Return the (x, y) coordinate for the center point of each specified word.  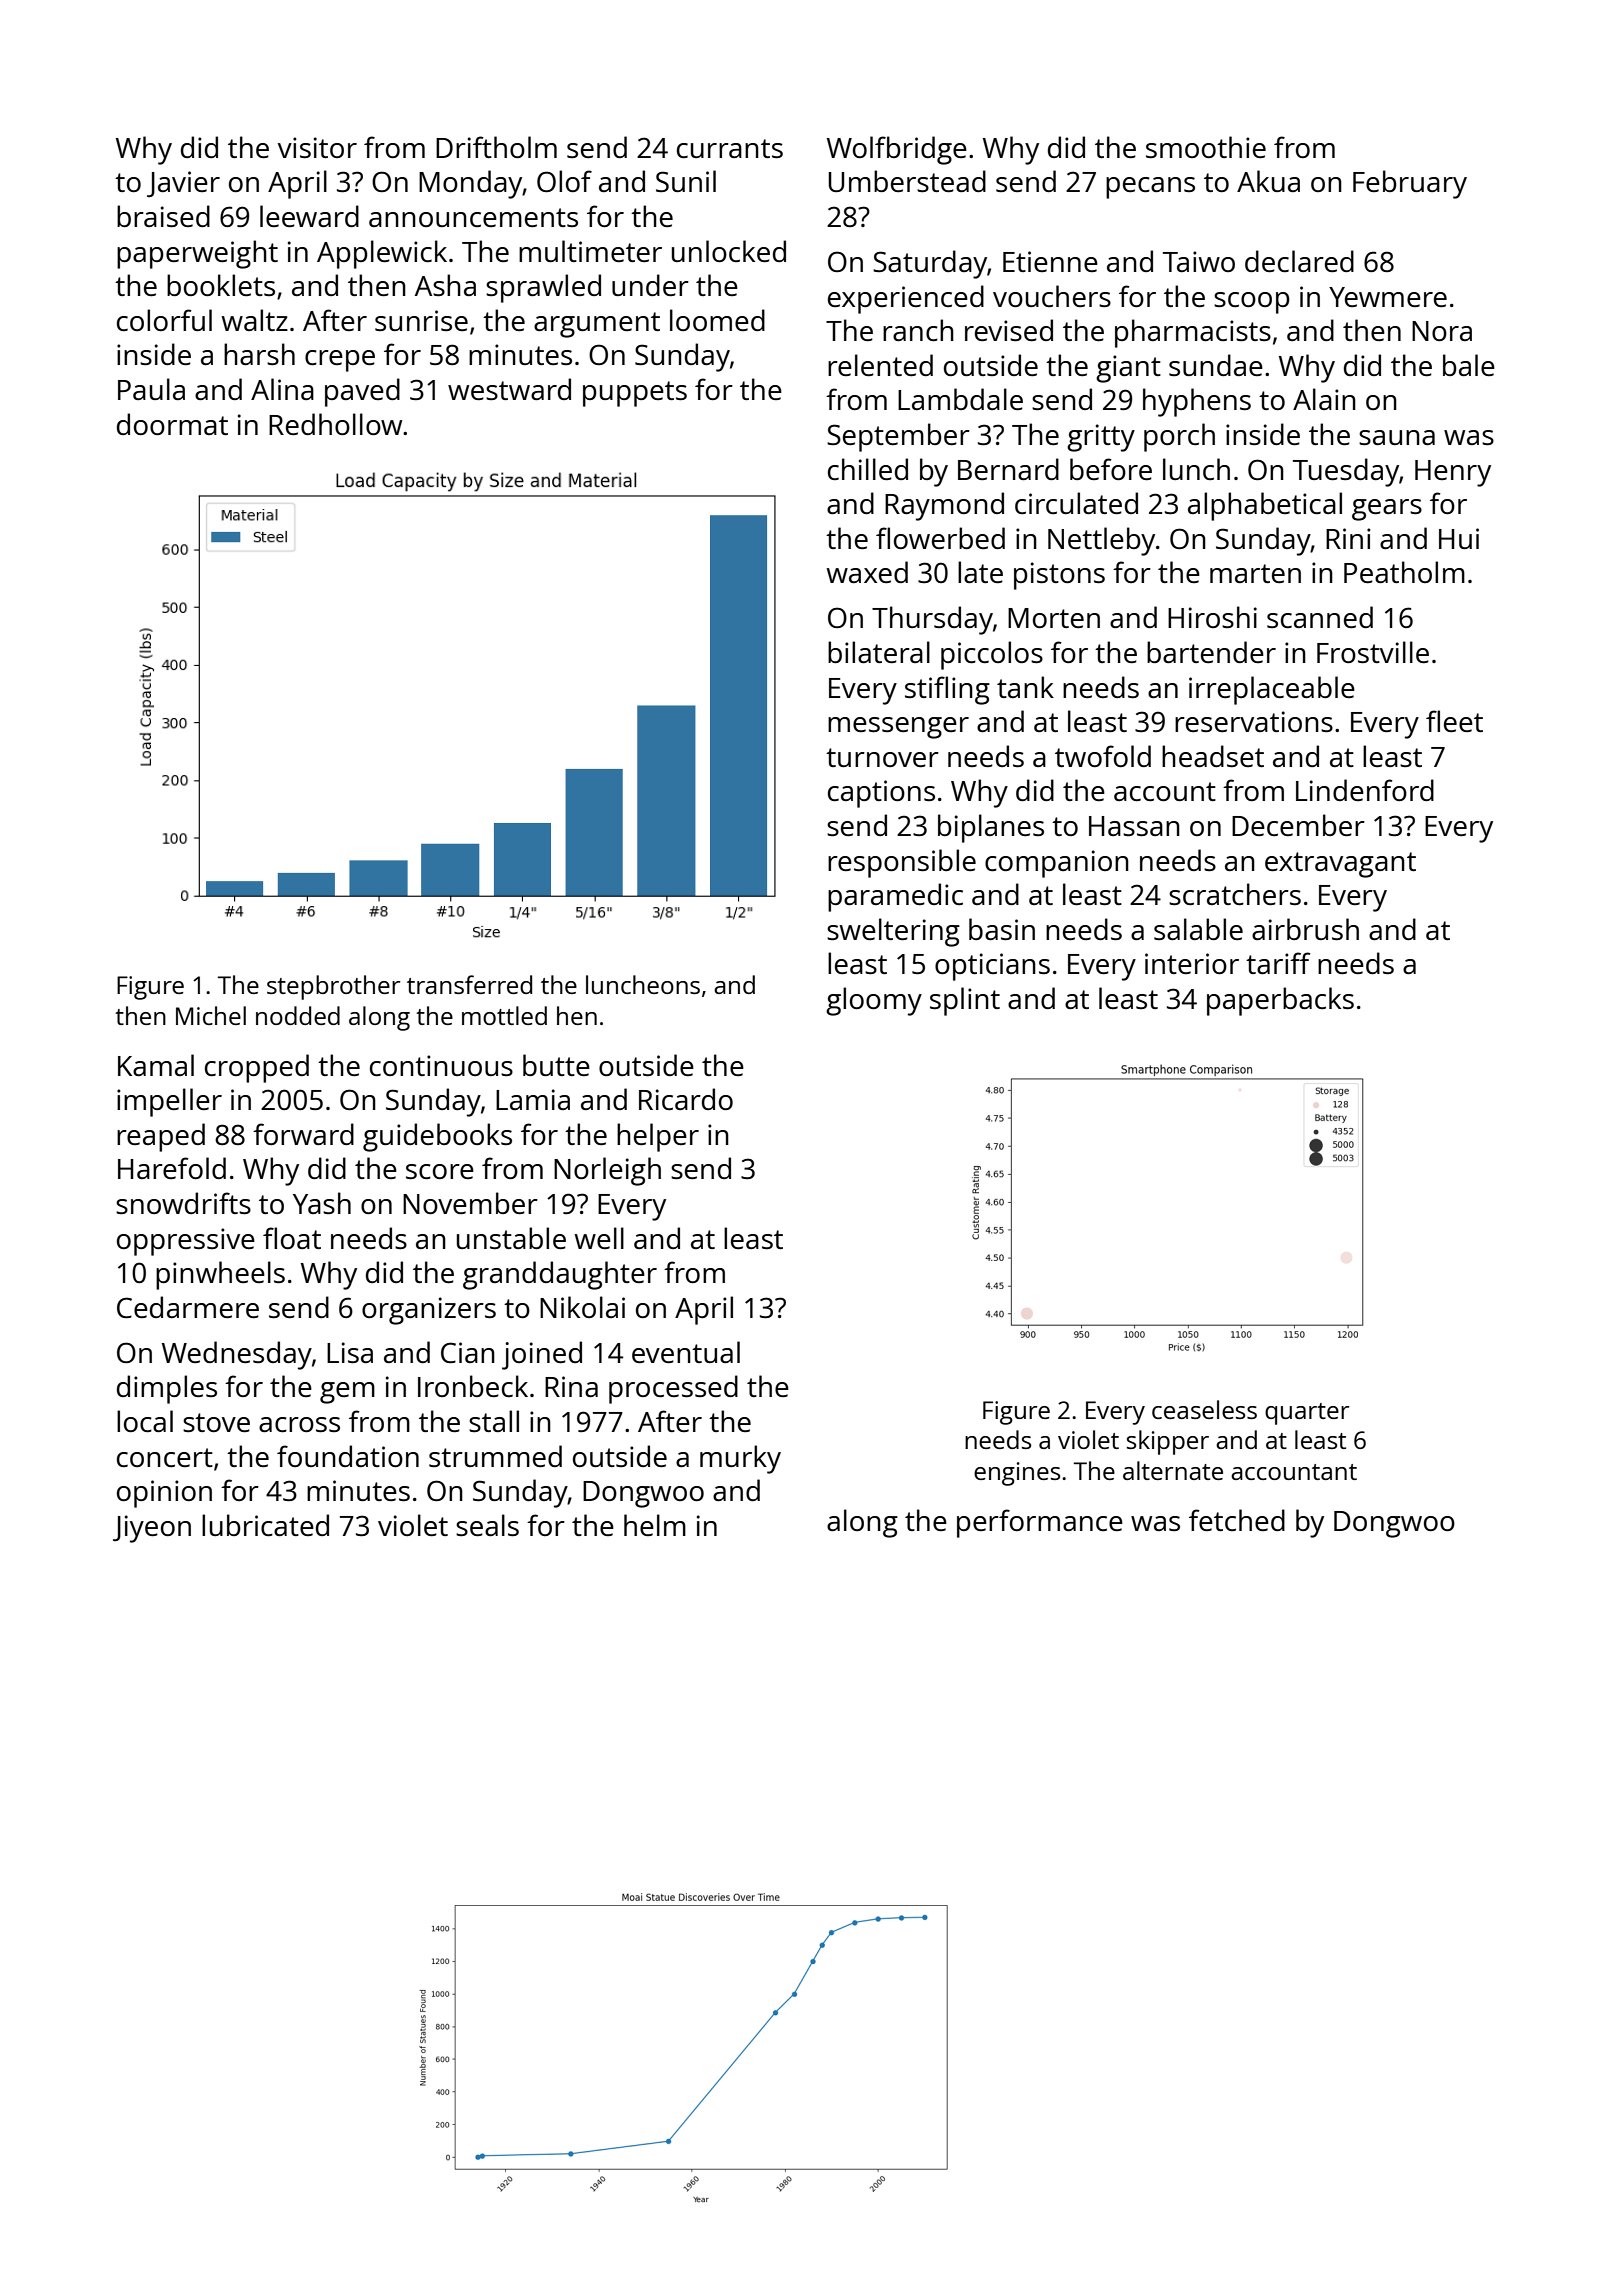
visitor (317, 147)
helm (655, 1525)
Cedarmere (188, 1307)
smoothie (1206, 147)
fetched (1237, 1520)
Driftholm (496, 147)
